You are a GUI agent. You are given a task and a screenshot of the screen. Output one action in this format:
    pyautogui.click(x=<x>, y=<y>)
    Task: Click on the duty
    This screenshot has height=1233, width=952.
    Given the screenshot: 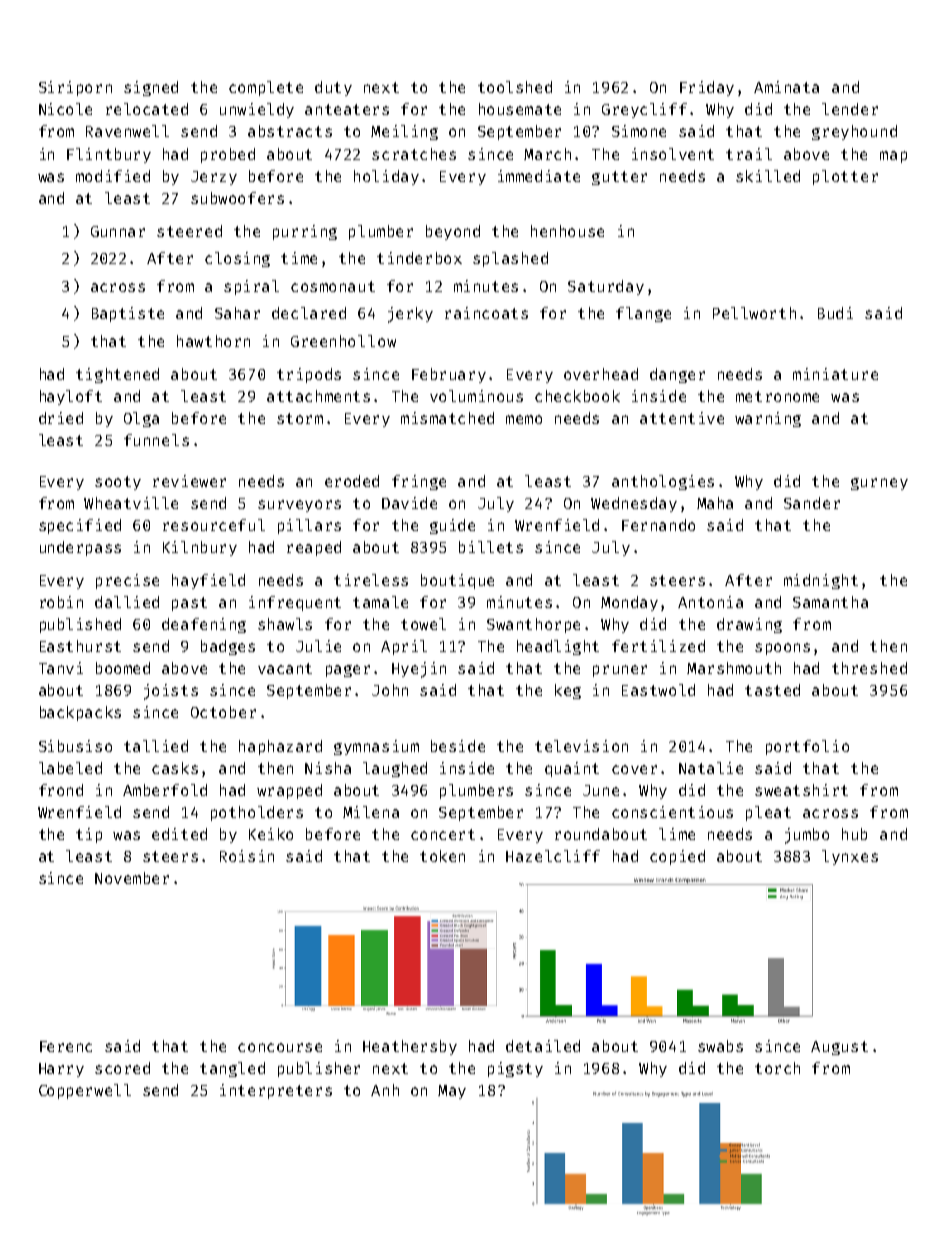 What is the action you would take?
    pyautogui.click(x=333, y=88)
